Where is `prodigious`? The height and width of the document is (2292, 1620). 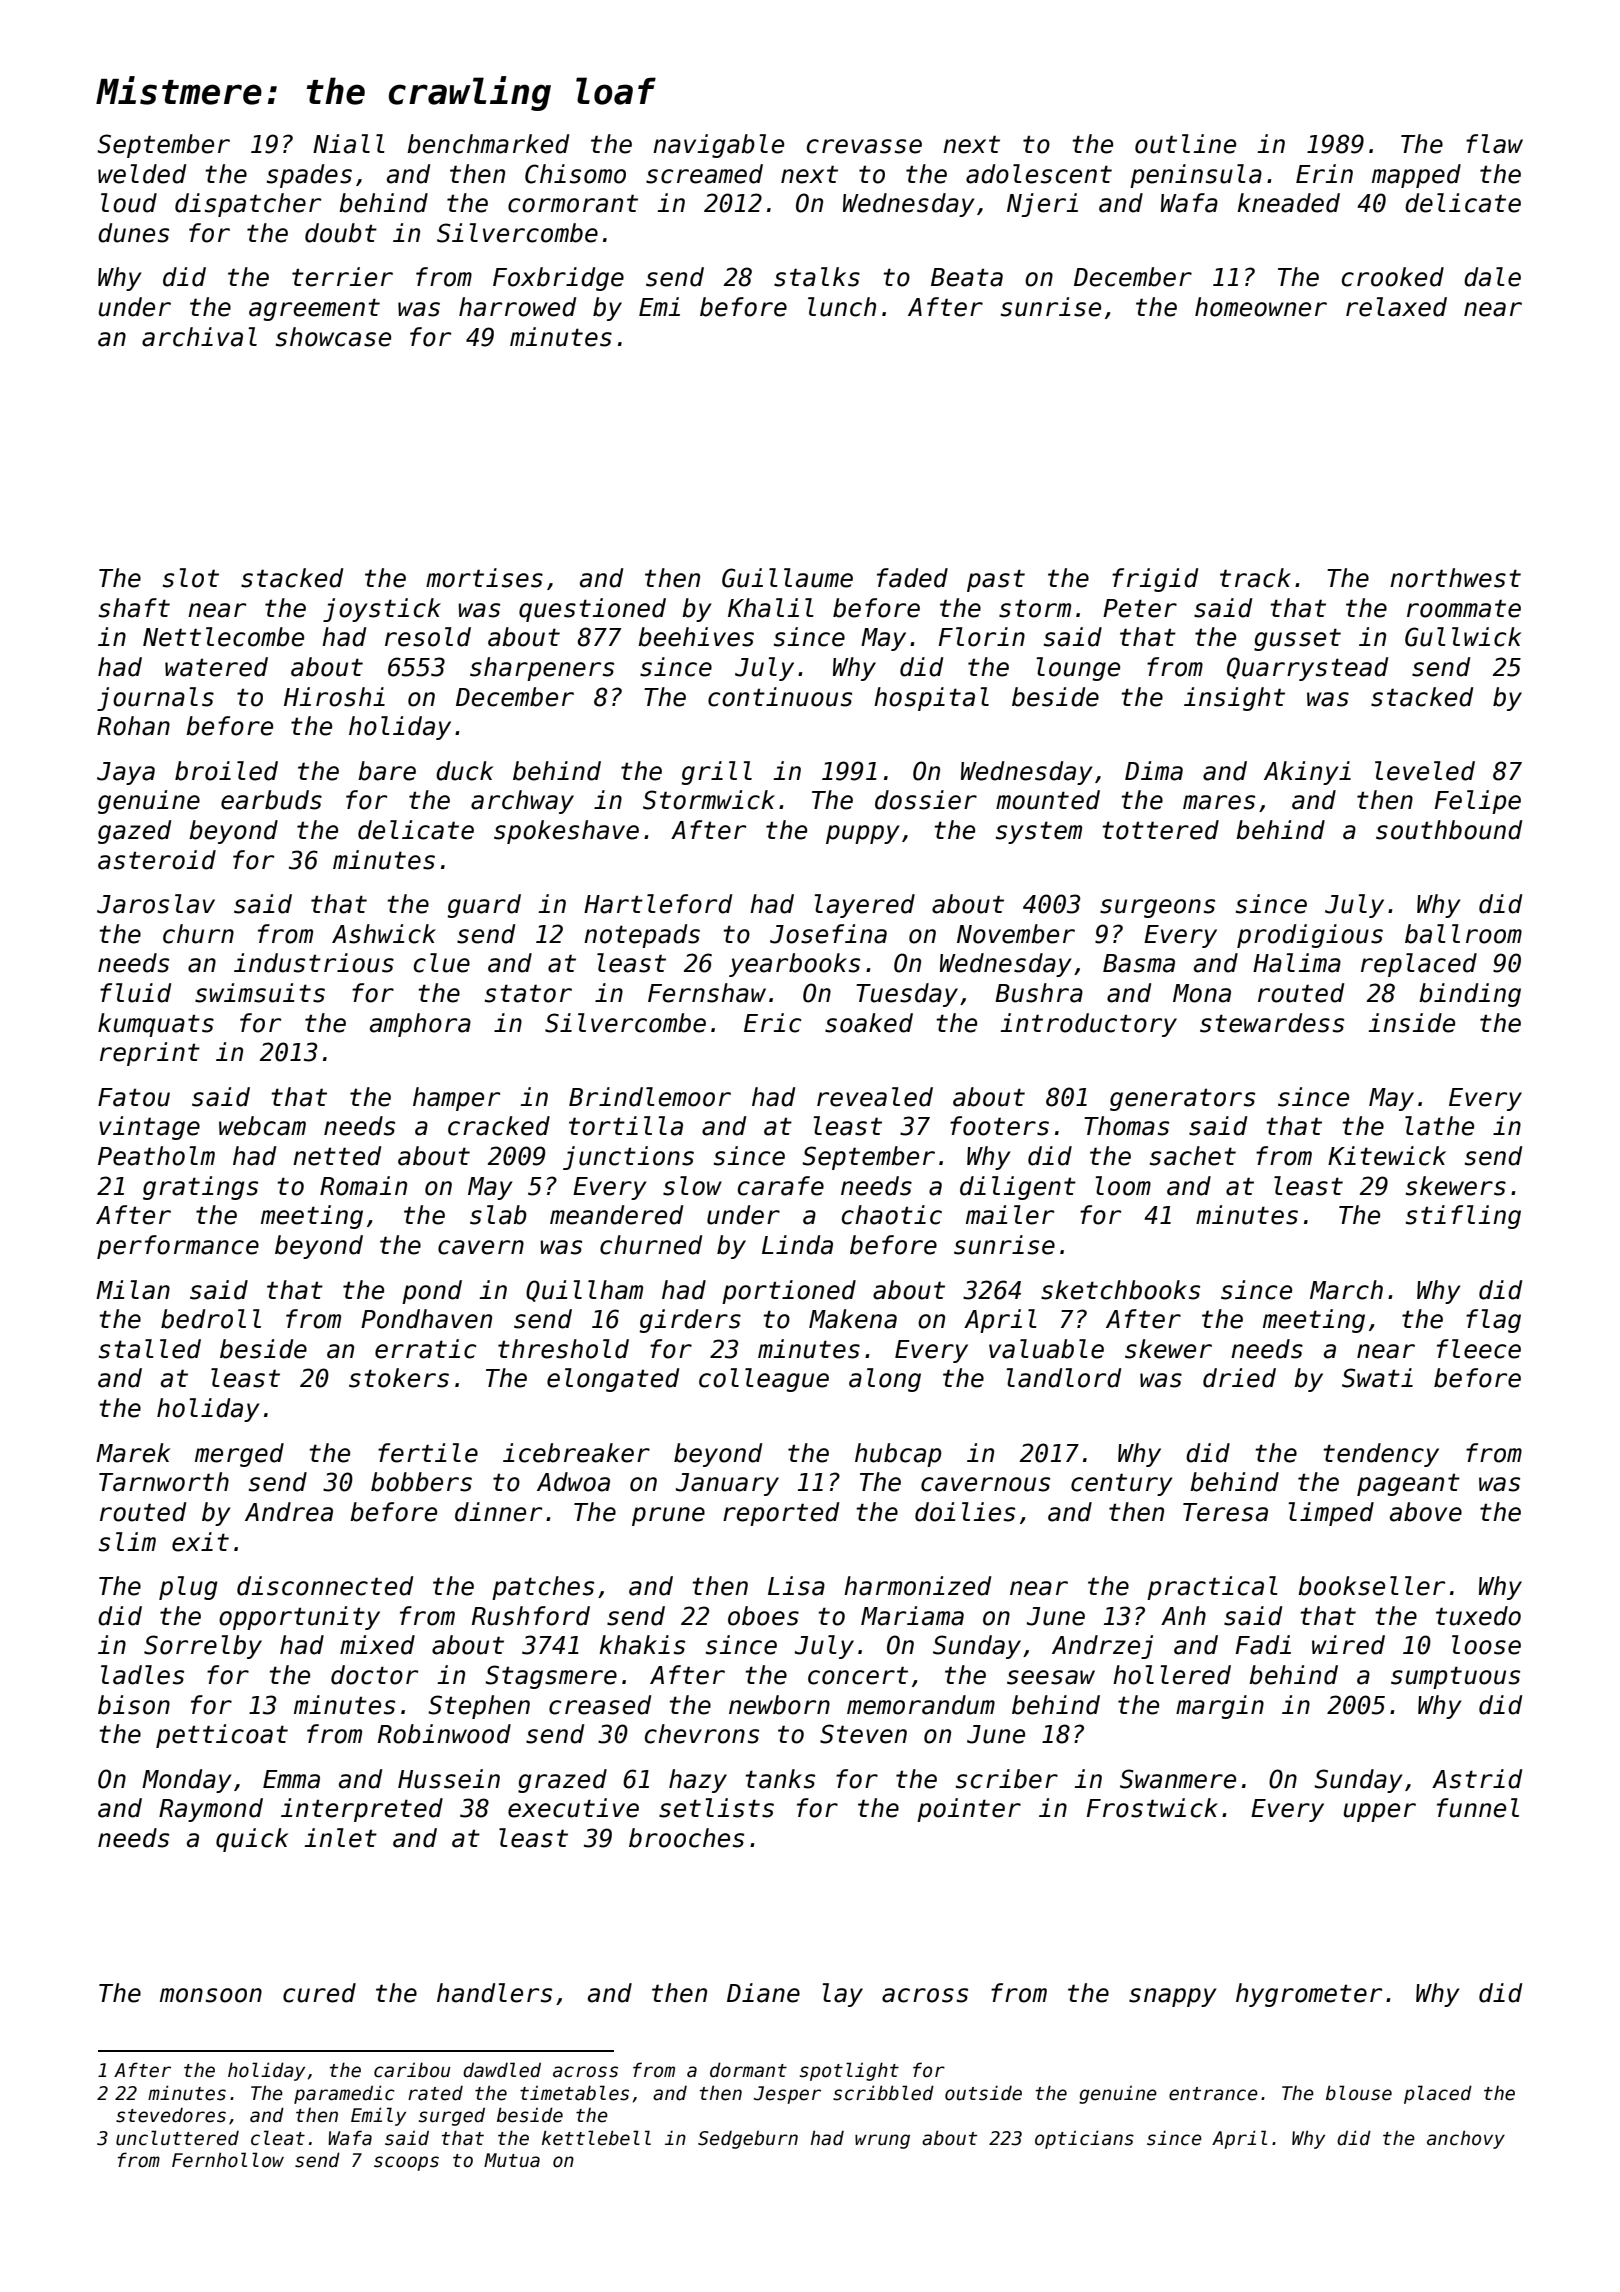
prodigious is located at coordinates (1310, 936).
